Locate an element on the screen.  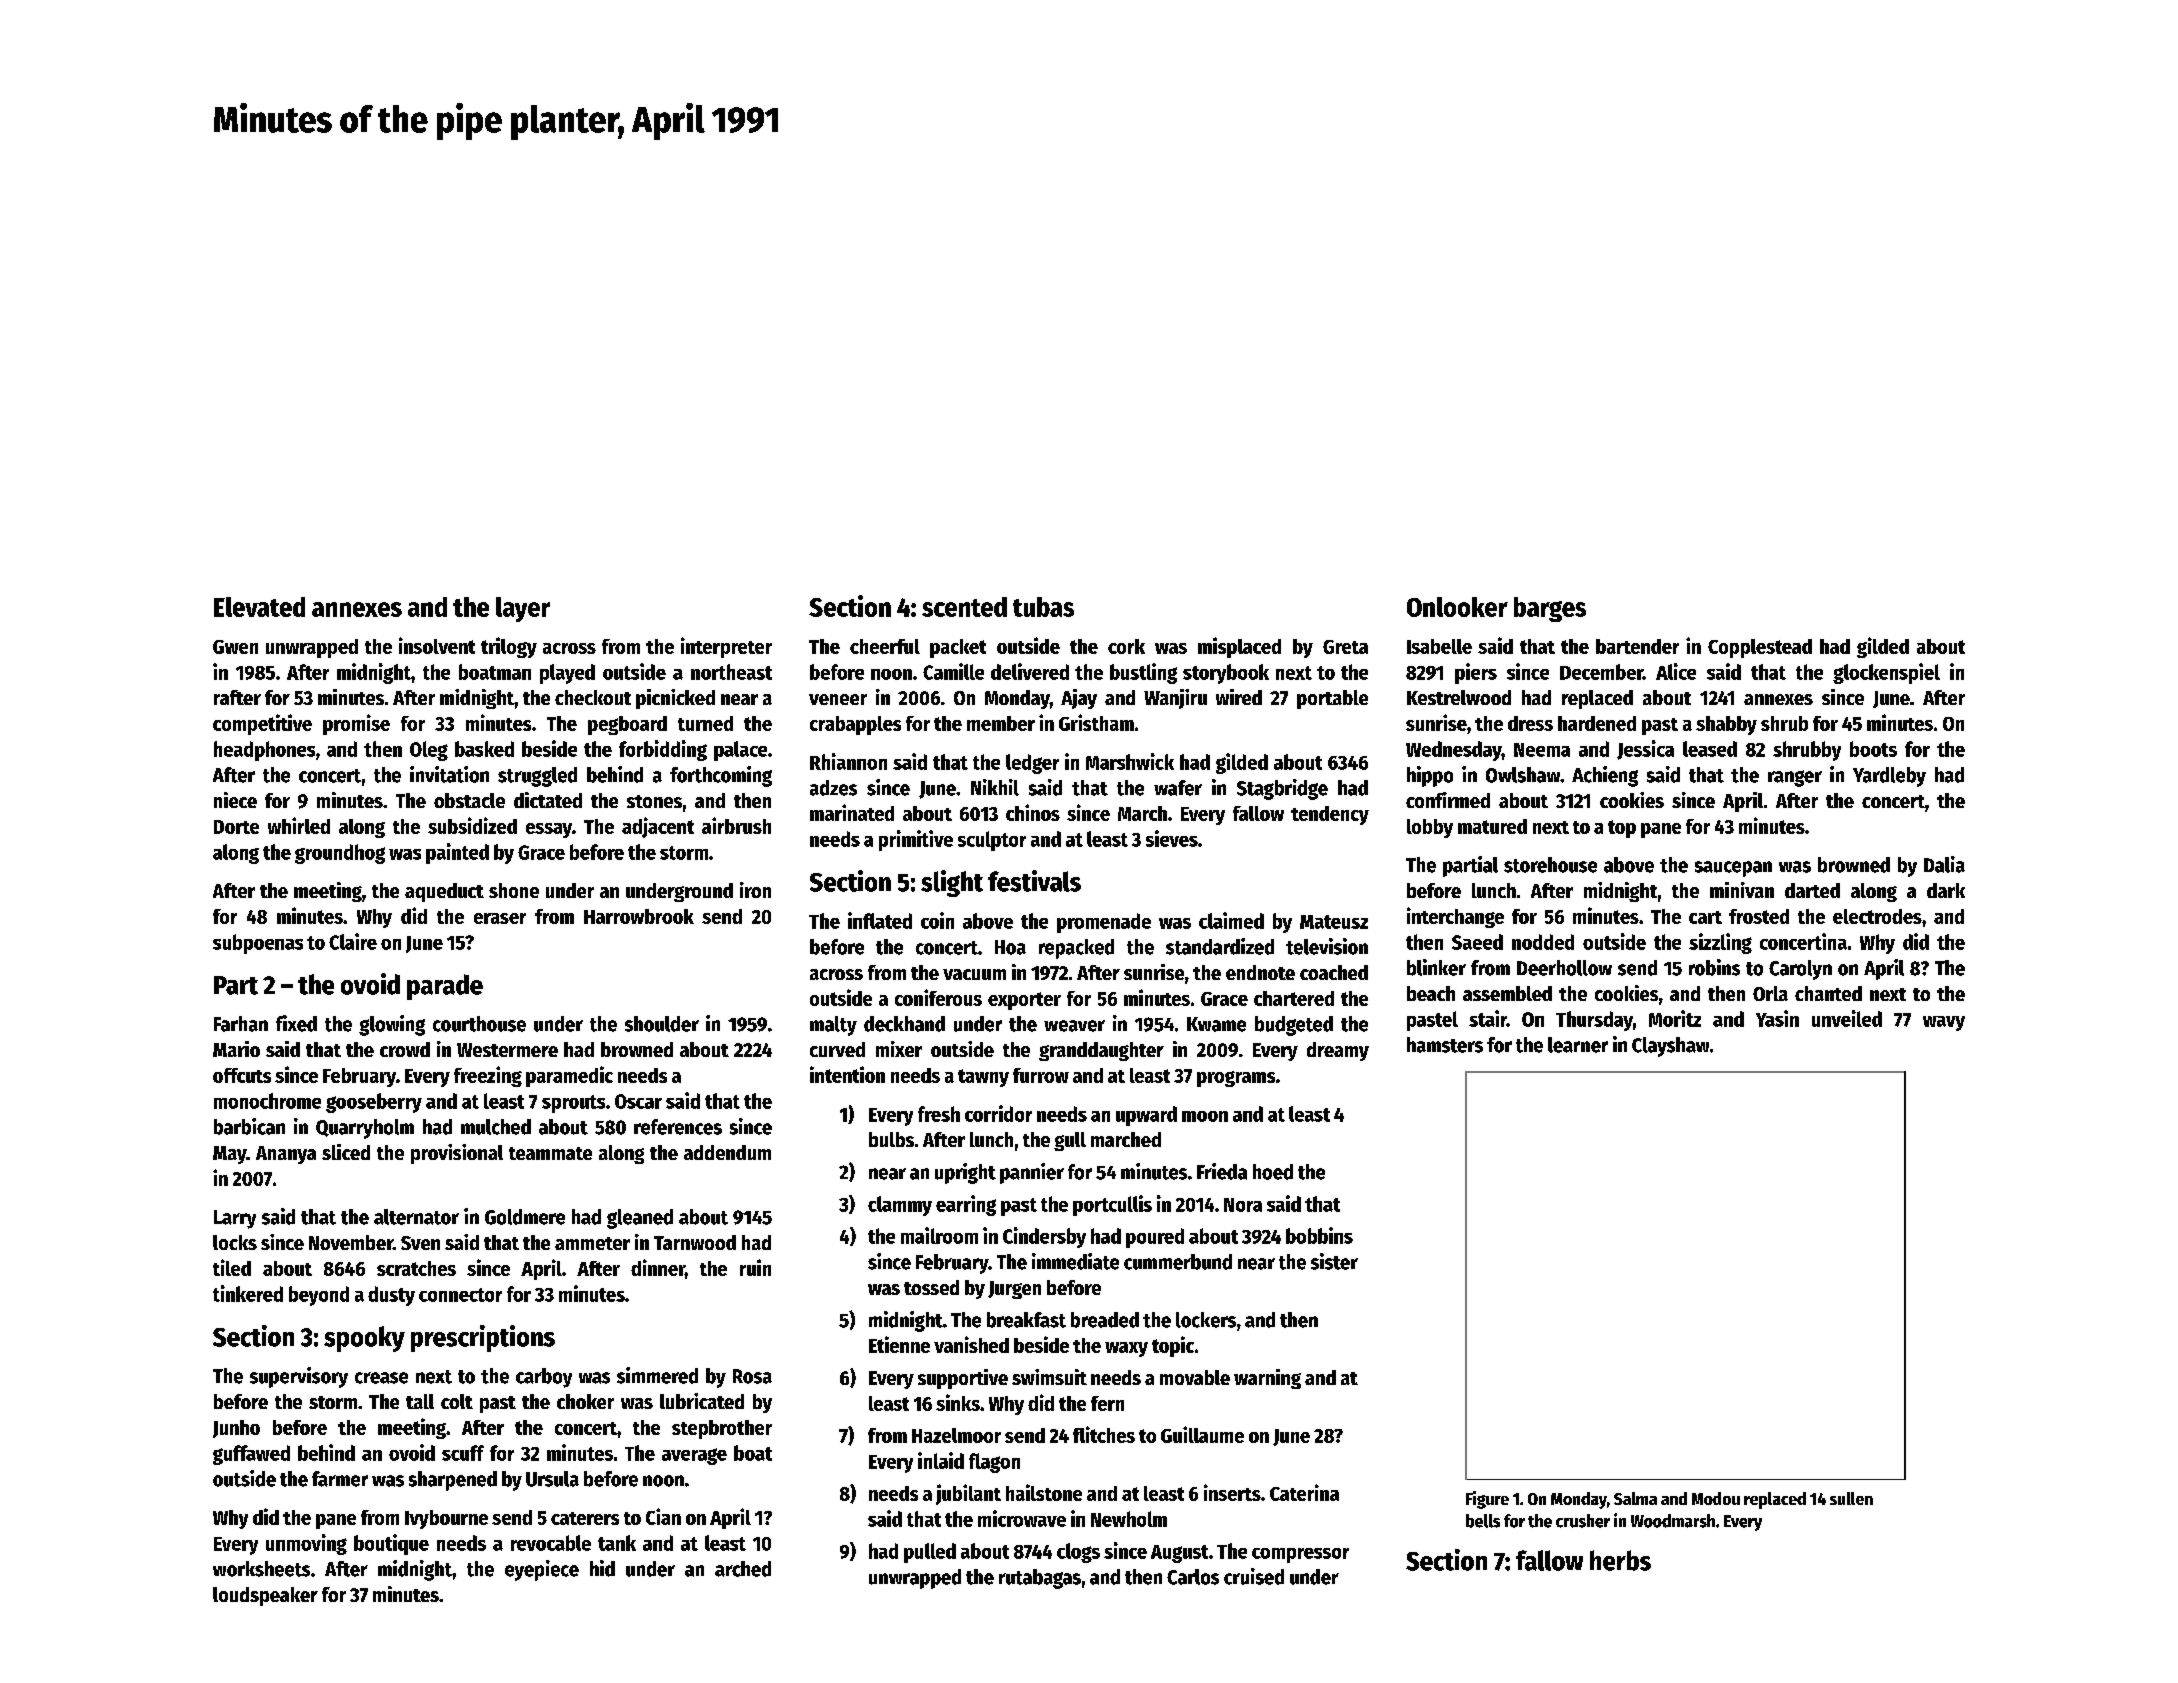
barges is located at coordinates (1550, 609).
